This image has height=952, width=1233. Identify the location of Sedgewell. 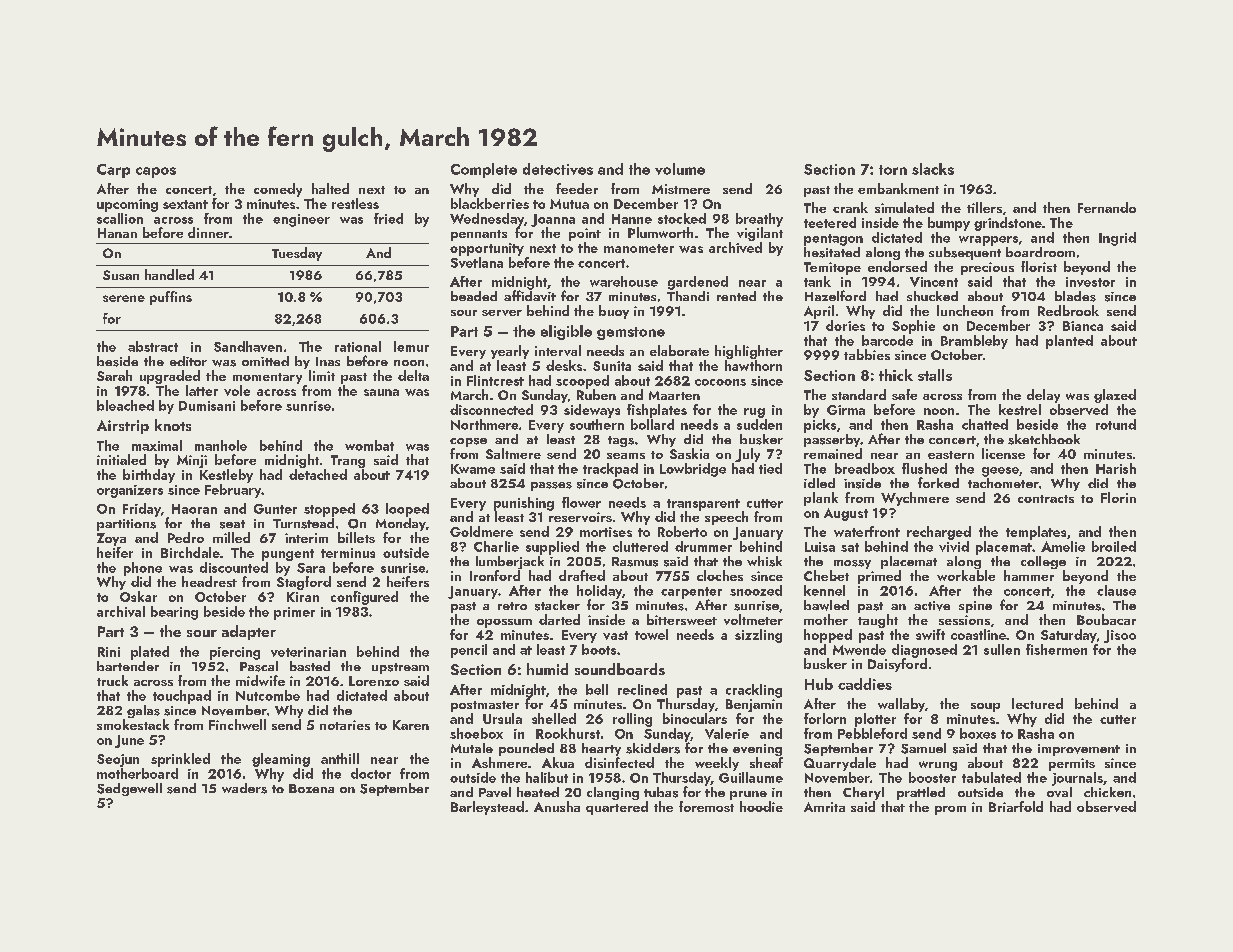
(129, 789).
